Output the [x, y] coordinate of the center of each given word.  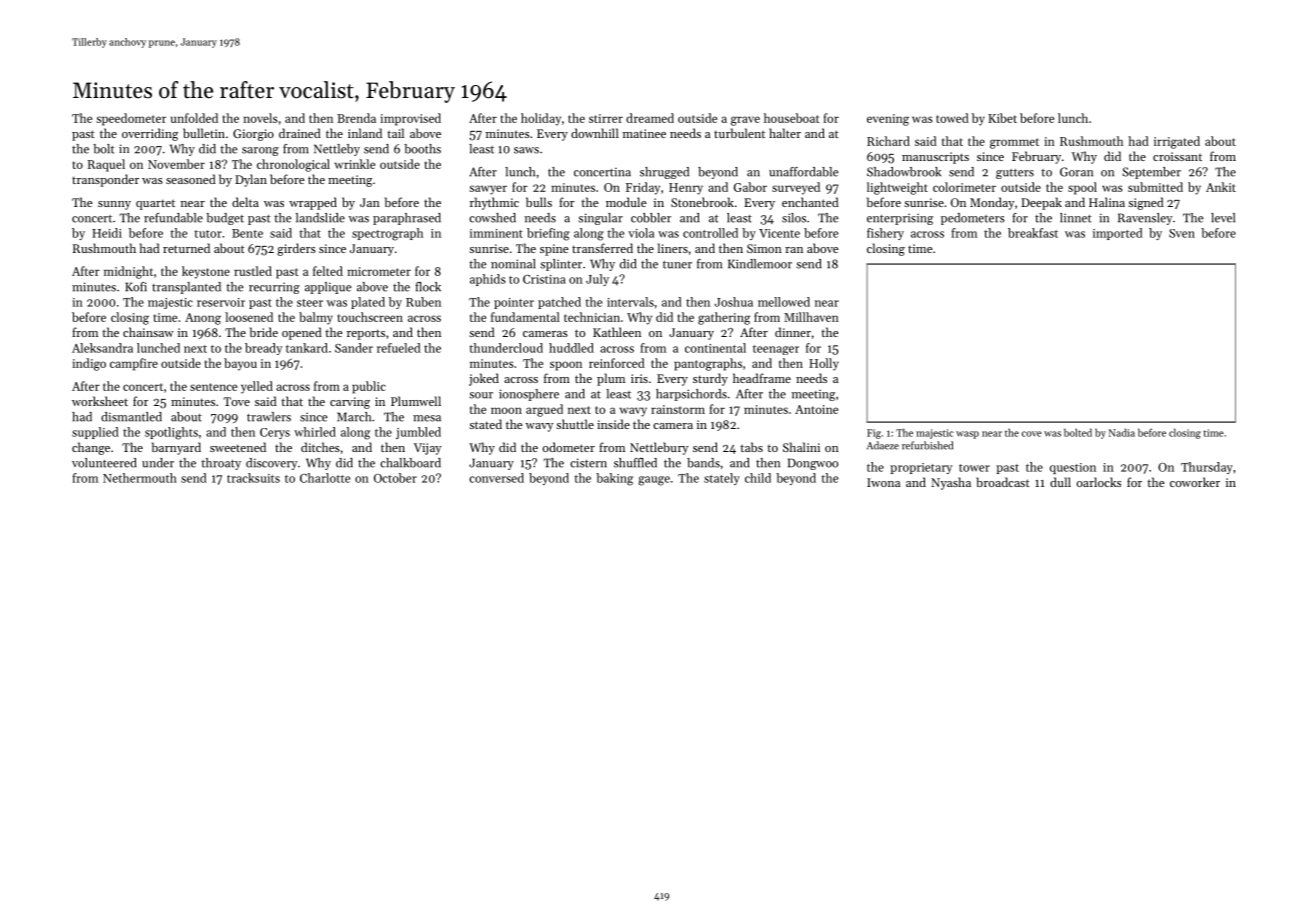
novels [260, 118]
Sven [1182, 233]
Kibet [1002, 118]
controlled [710, 233]
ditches [320, 447]
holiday [541, 119]
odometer [569, 447]
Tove [237, 401]
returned [186, 248]
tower [974, 468]
